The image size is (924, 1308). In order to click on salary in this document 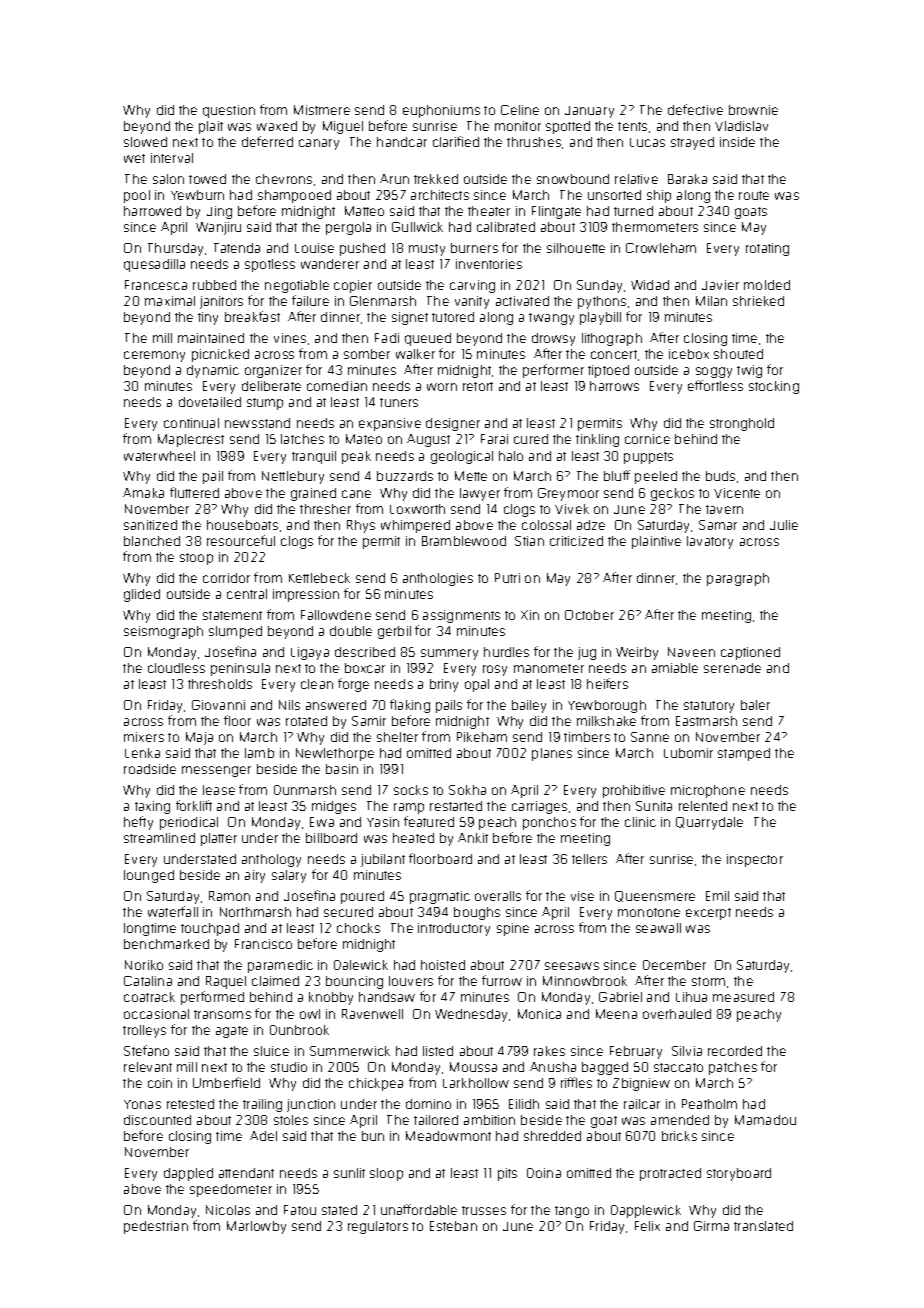, I will do `click(289, 876)`.
